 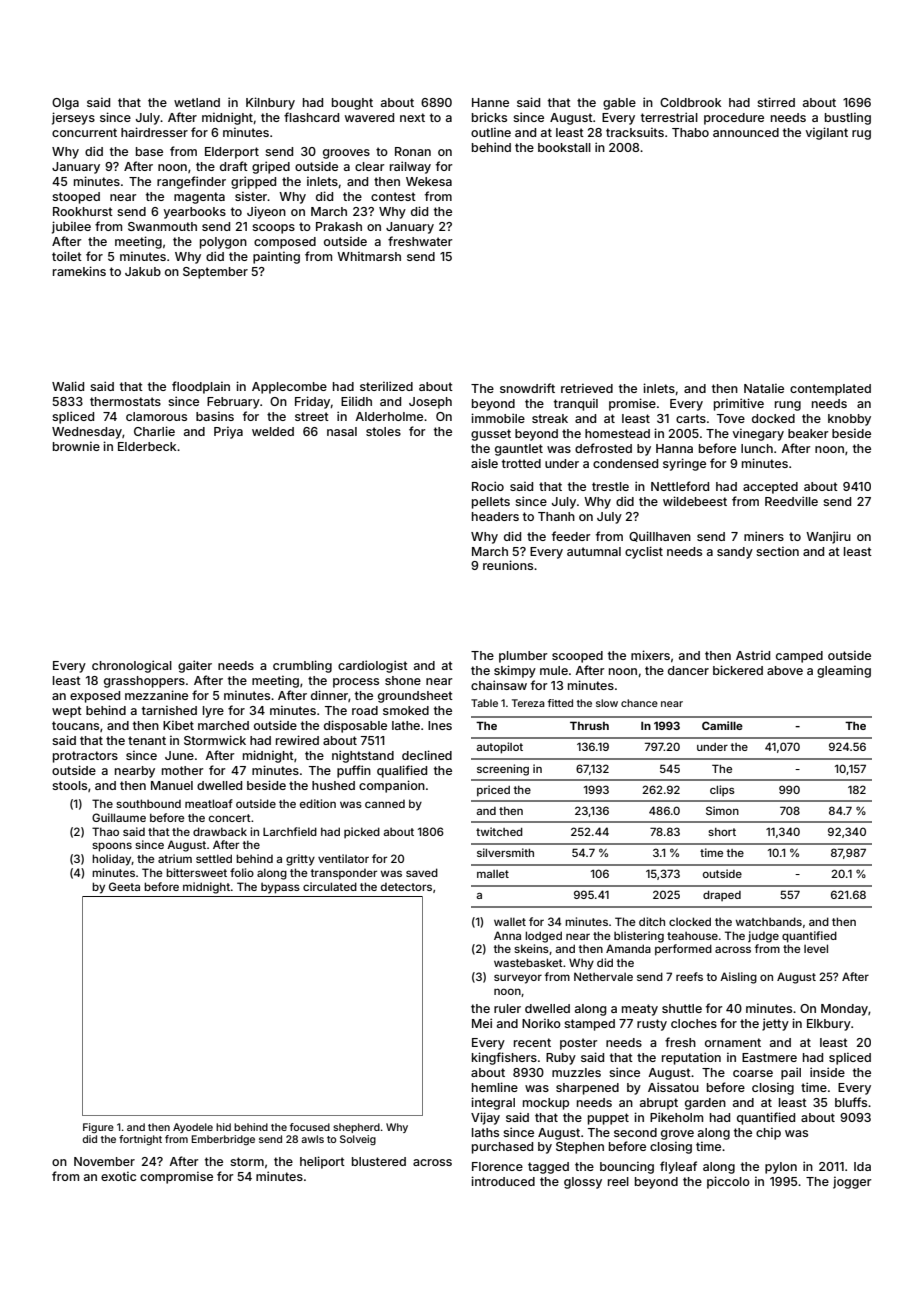 I want to click on welded, so click(x=273, y=431).
